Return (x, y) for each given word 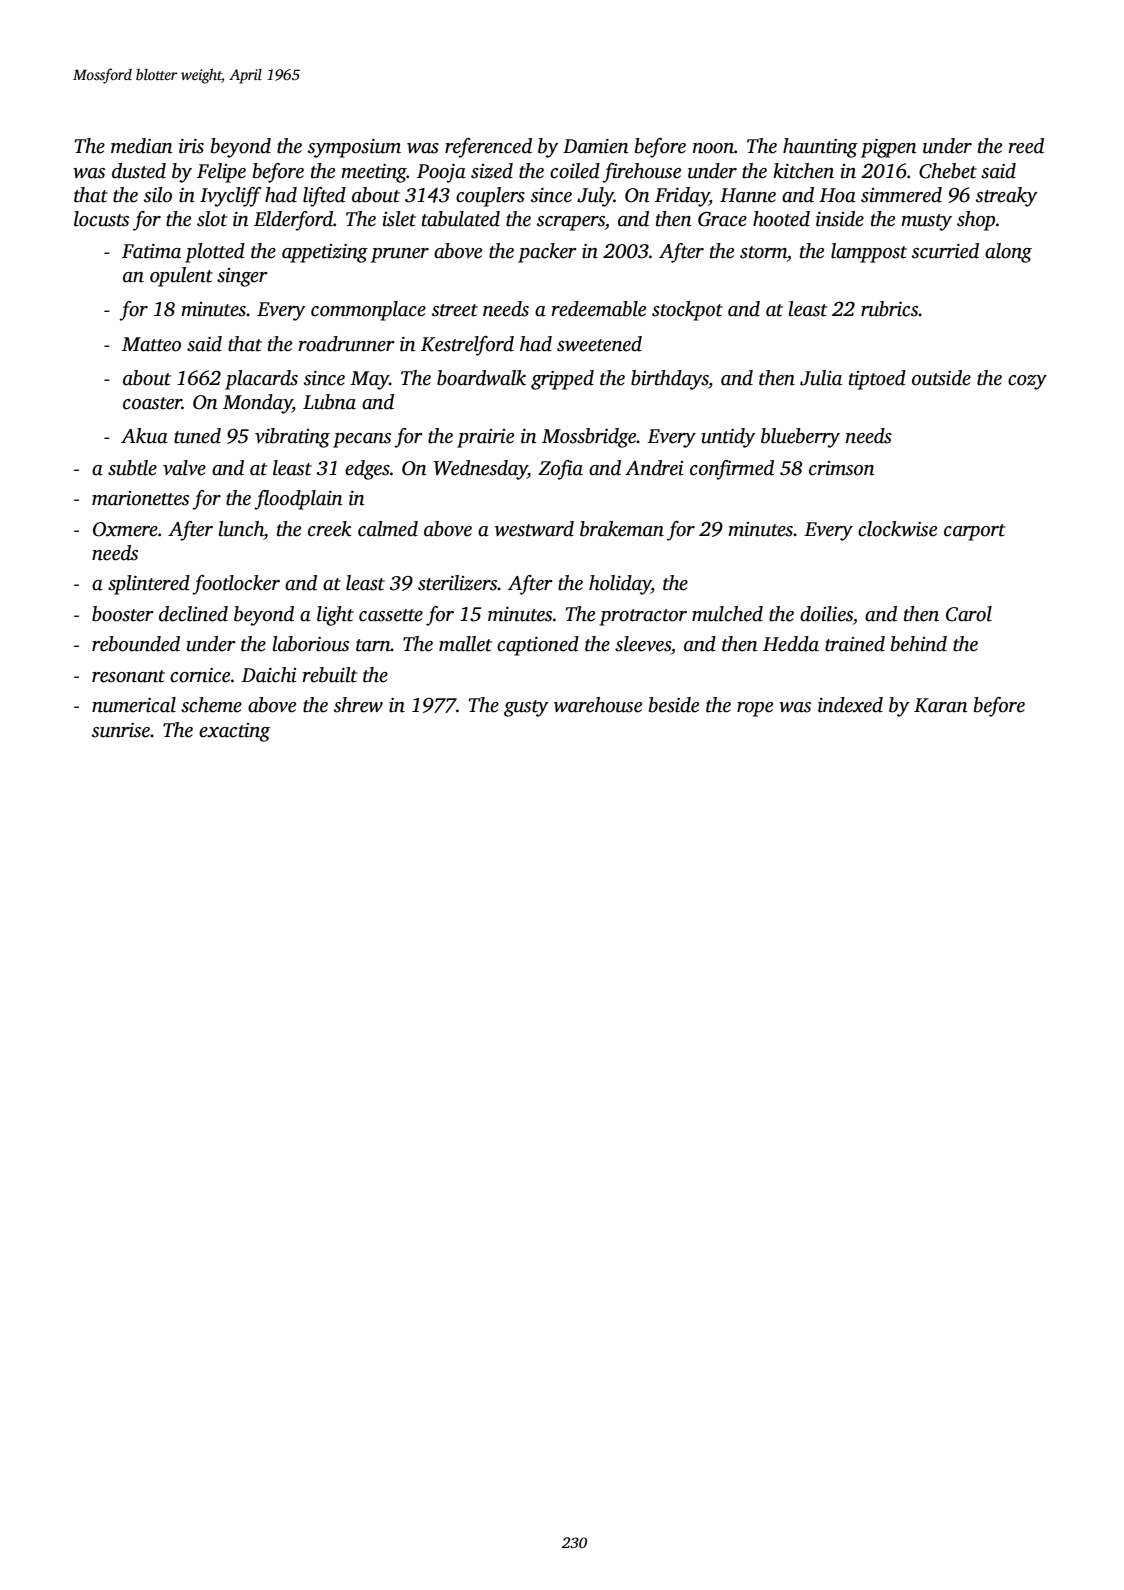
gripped (562, 380)
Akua (144, 436)
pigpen (889, 148)
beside (674, 705)
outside (941, 378)
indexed (850, 705)
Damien (596, 146)
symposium (354, 148)
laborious (310, 644)
